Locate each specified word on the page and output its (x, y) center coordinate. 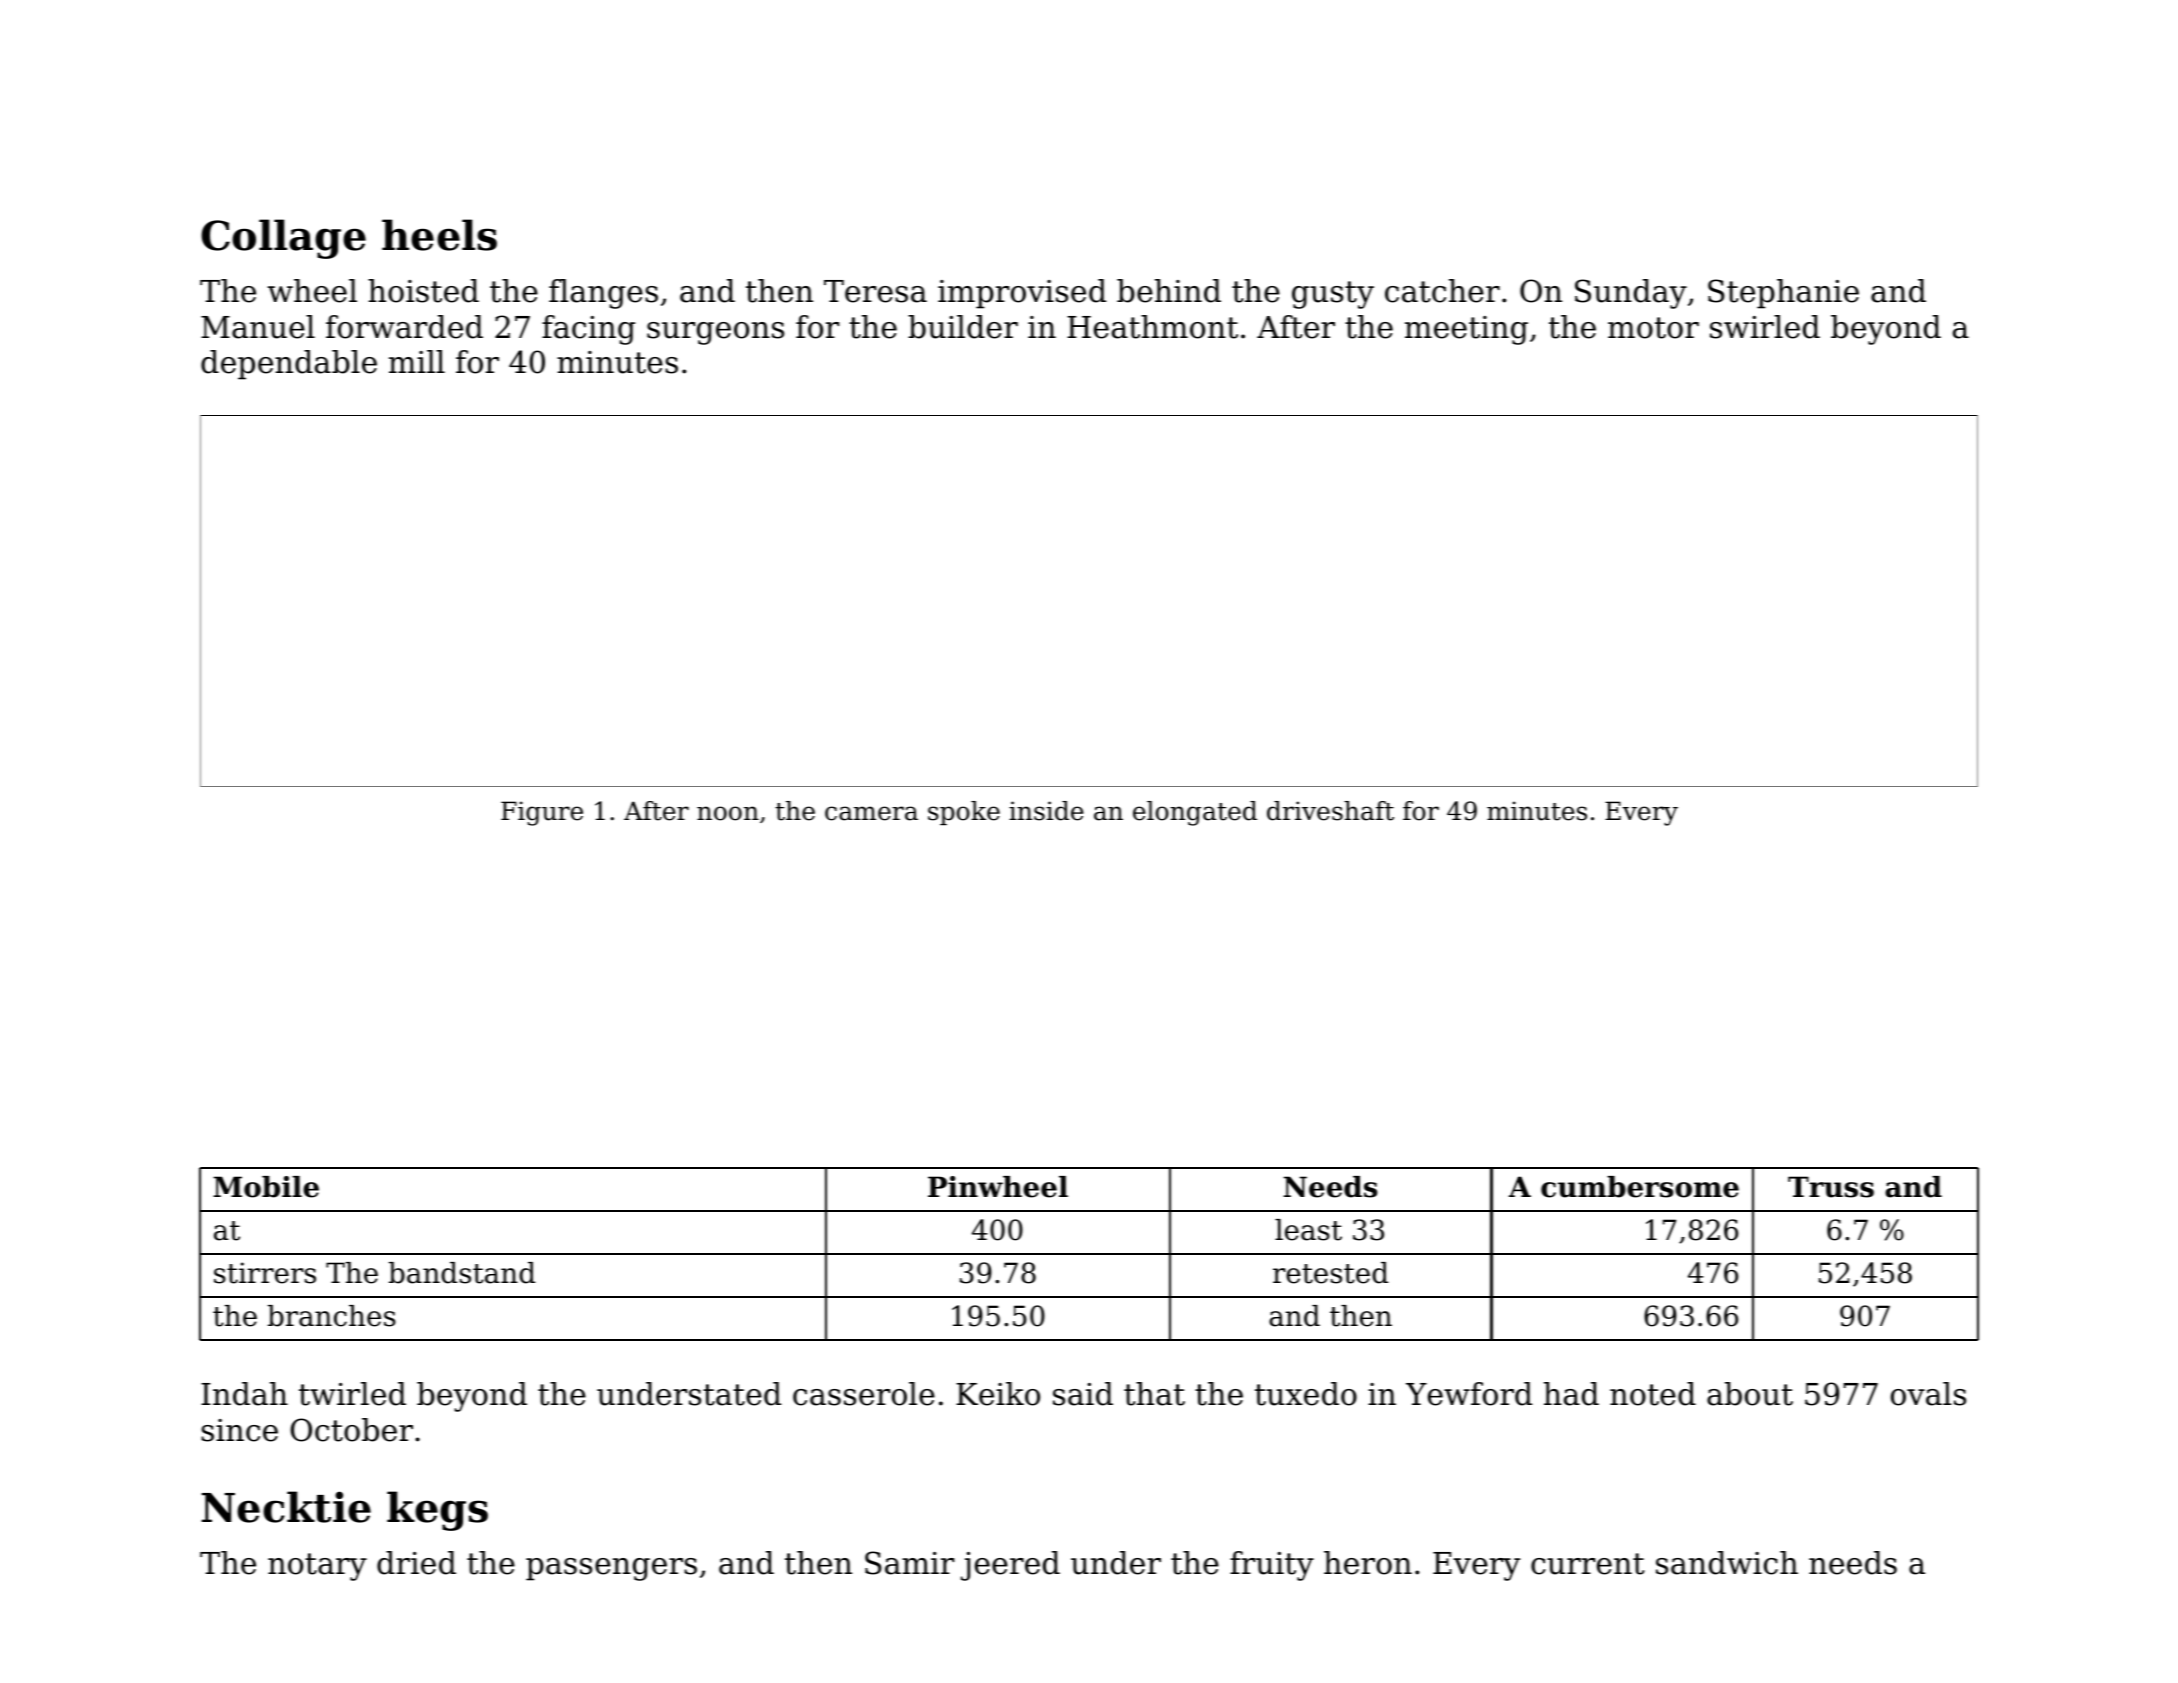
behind (1169, 291)
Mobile (266, 1187)
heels (439, 235)
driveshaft (1330, 811)
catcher (1442, 291)
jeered (1010, 1566)
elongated (1195, 813)
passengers (611, 1569)
